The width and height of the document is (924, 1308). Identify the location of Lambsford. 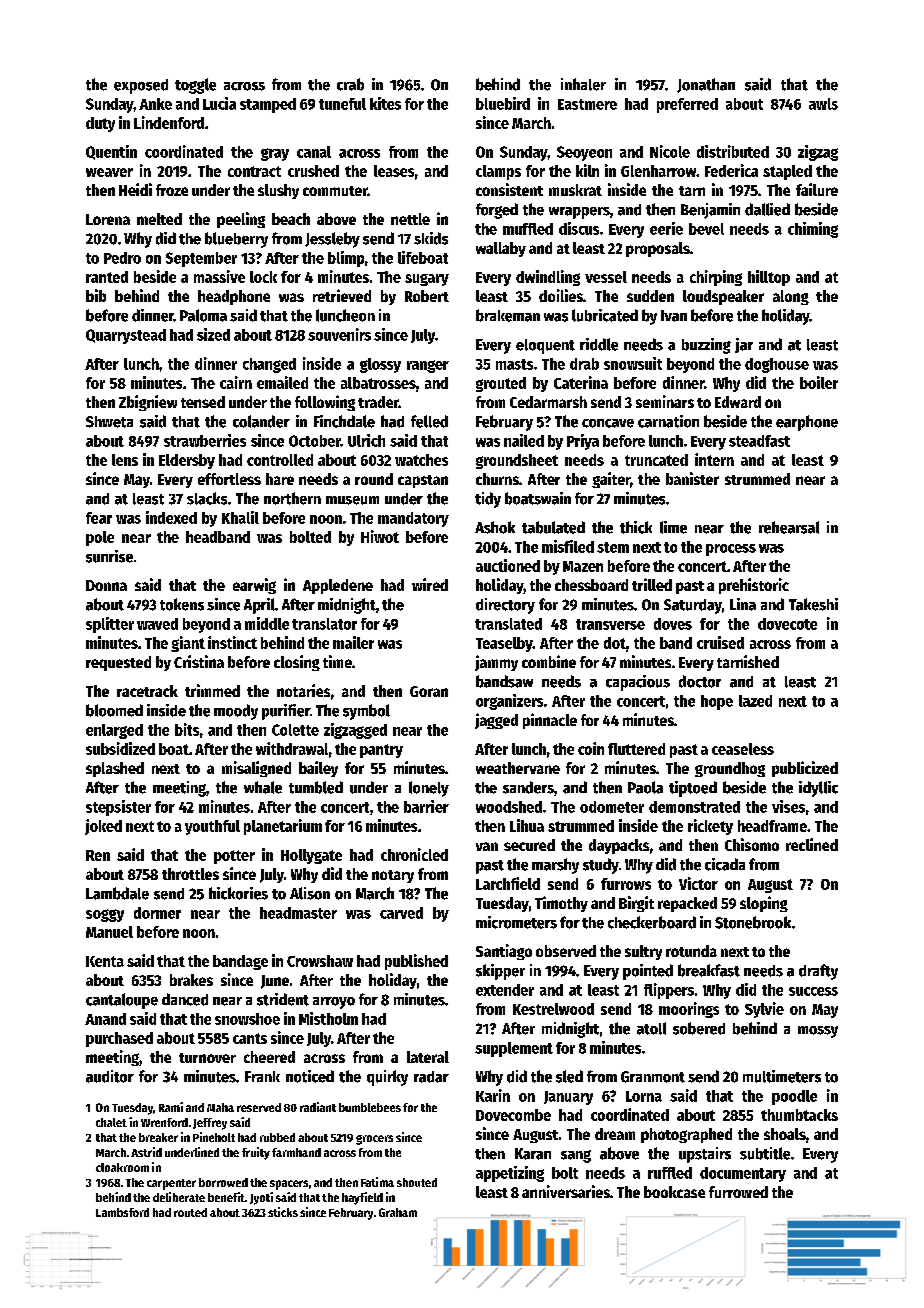
(122, 1212).
